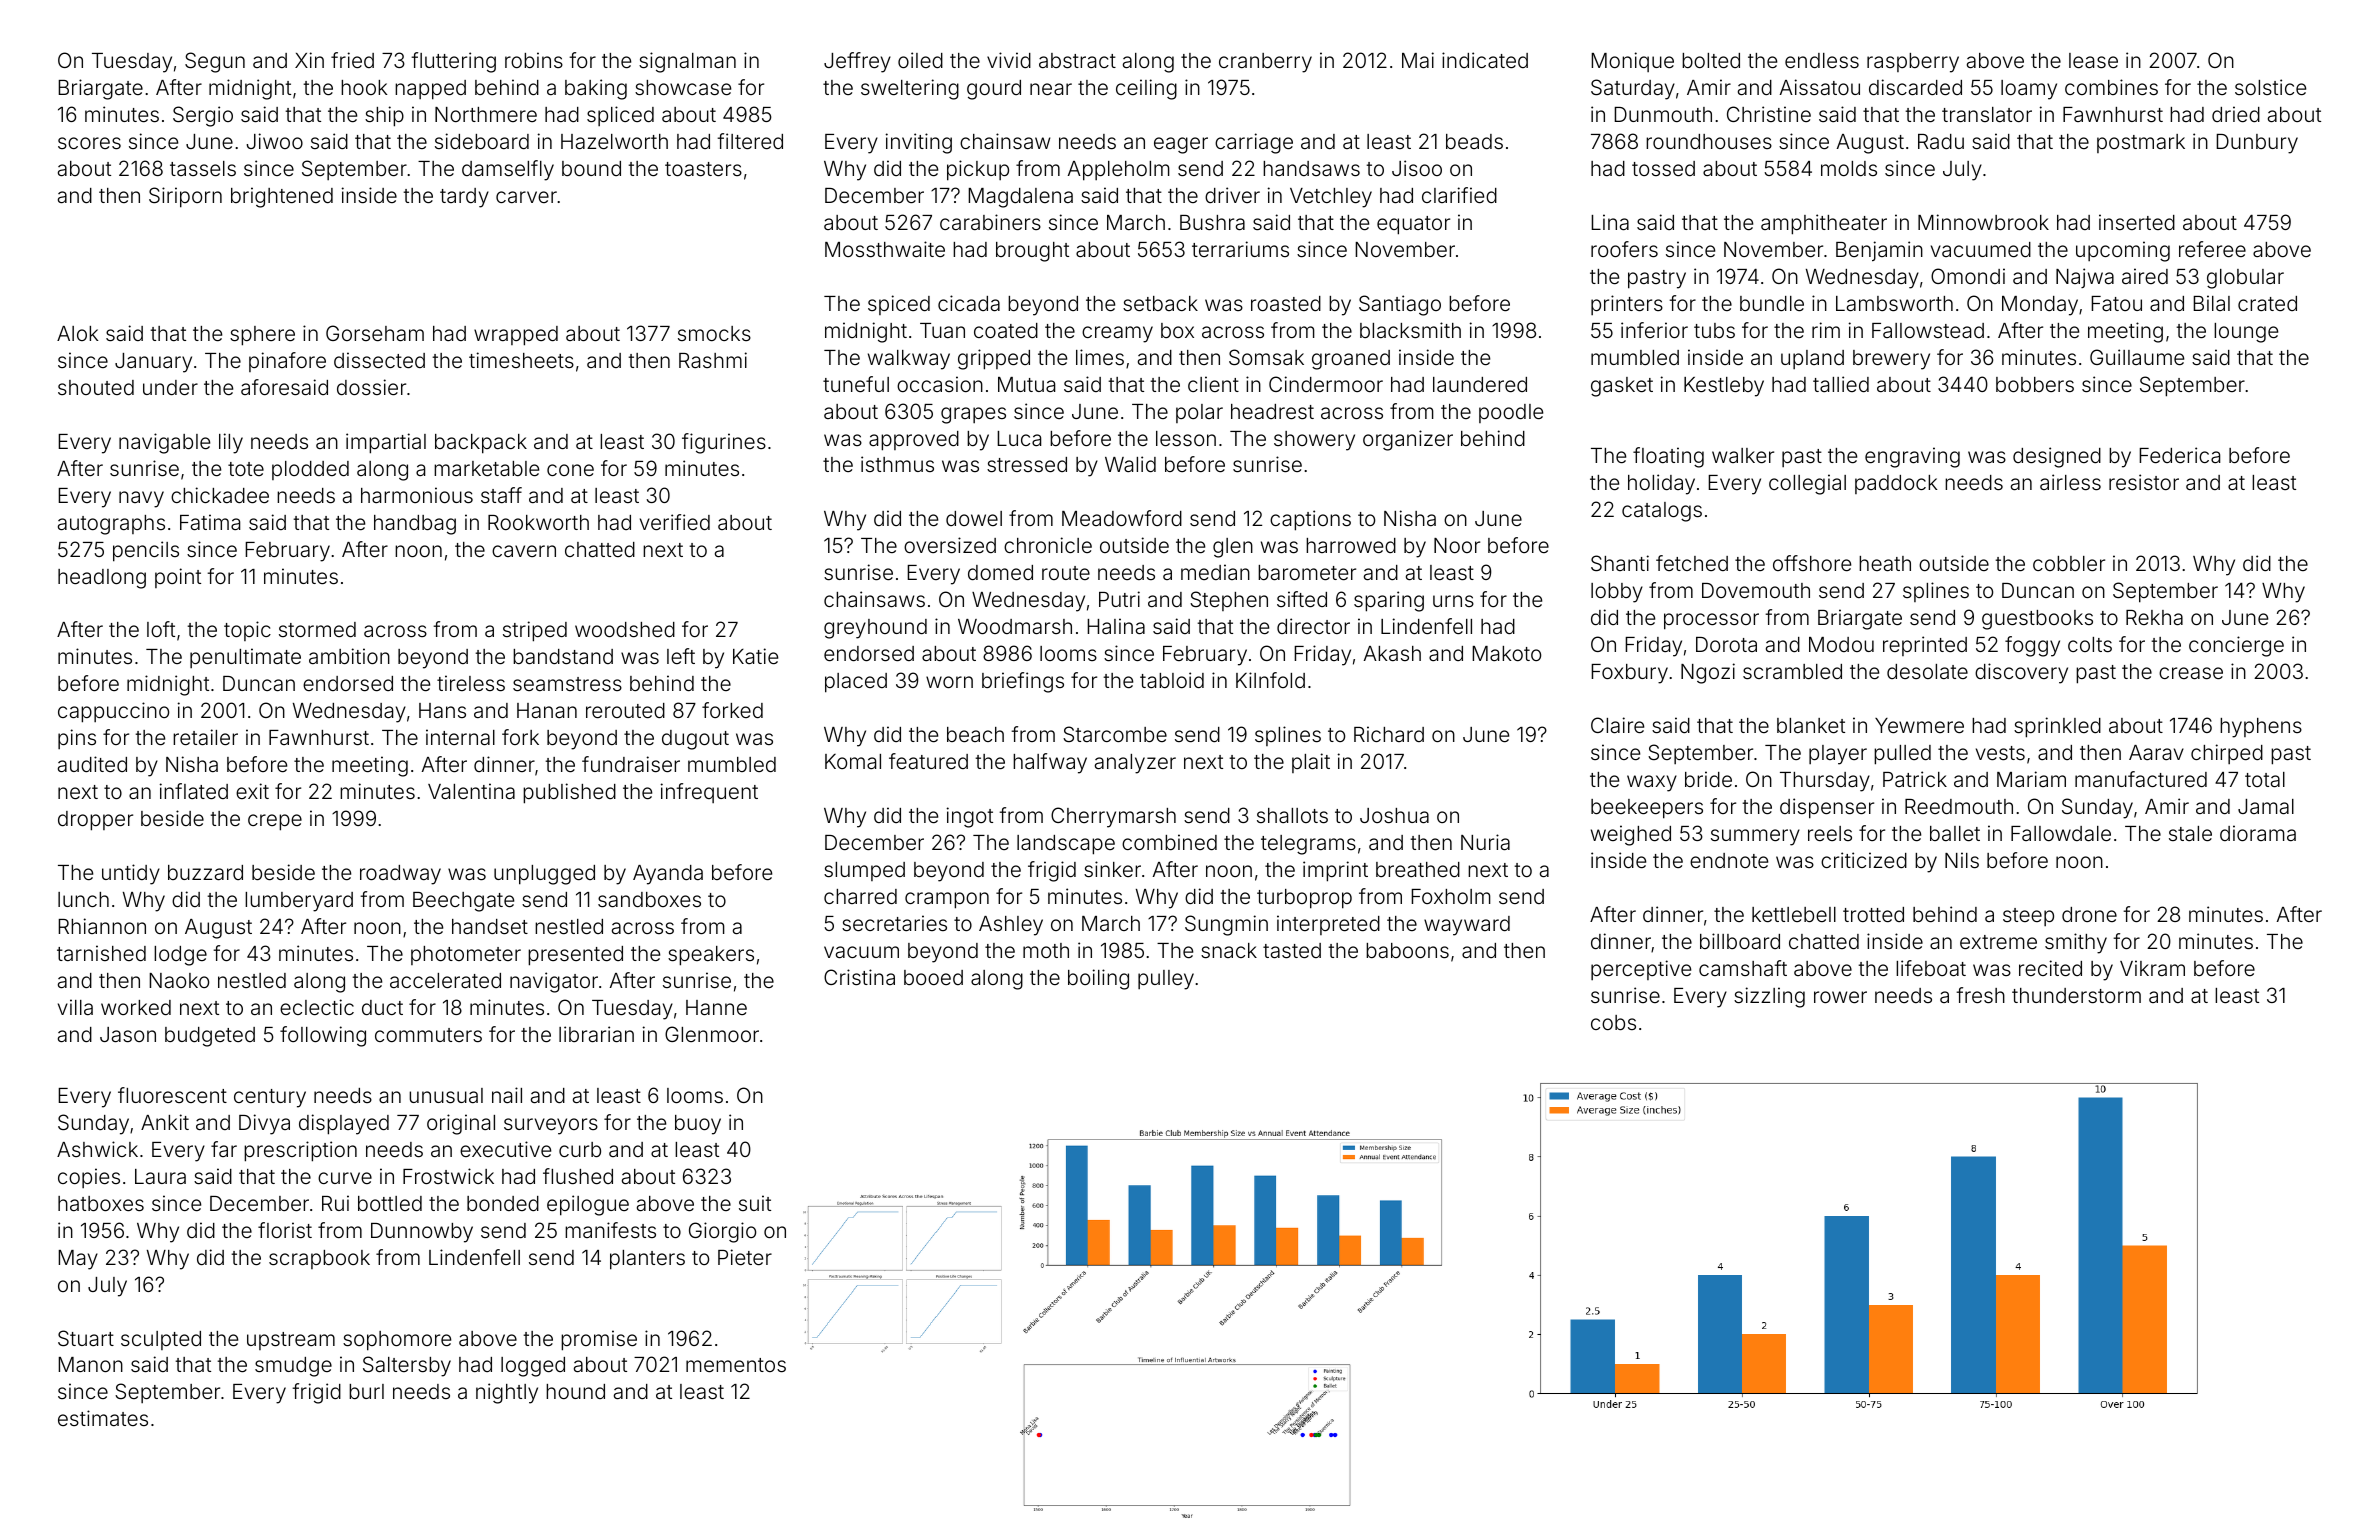 This screenshot has height=1540, width=2380. Describe the element at coordinates (464, 198) in the screenshot. I see `tardy` at that location.
